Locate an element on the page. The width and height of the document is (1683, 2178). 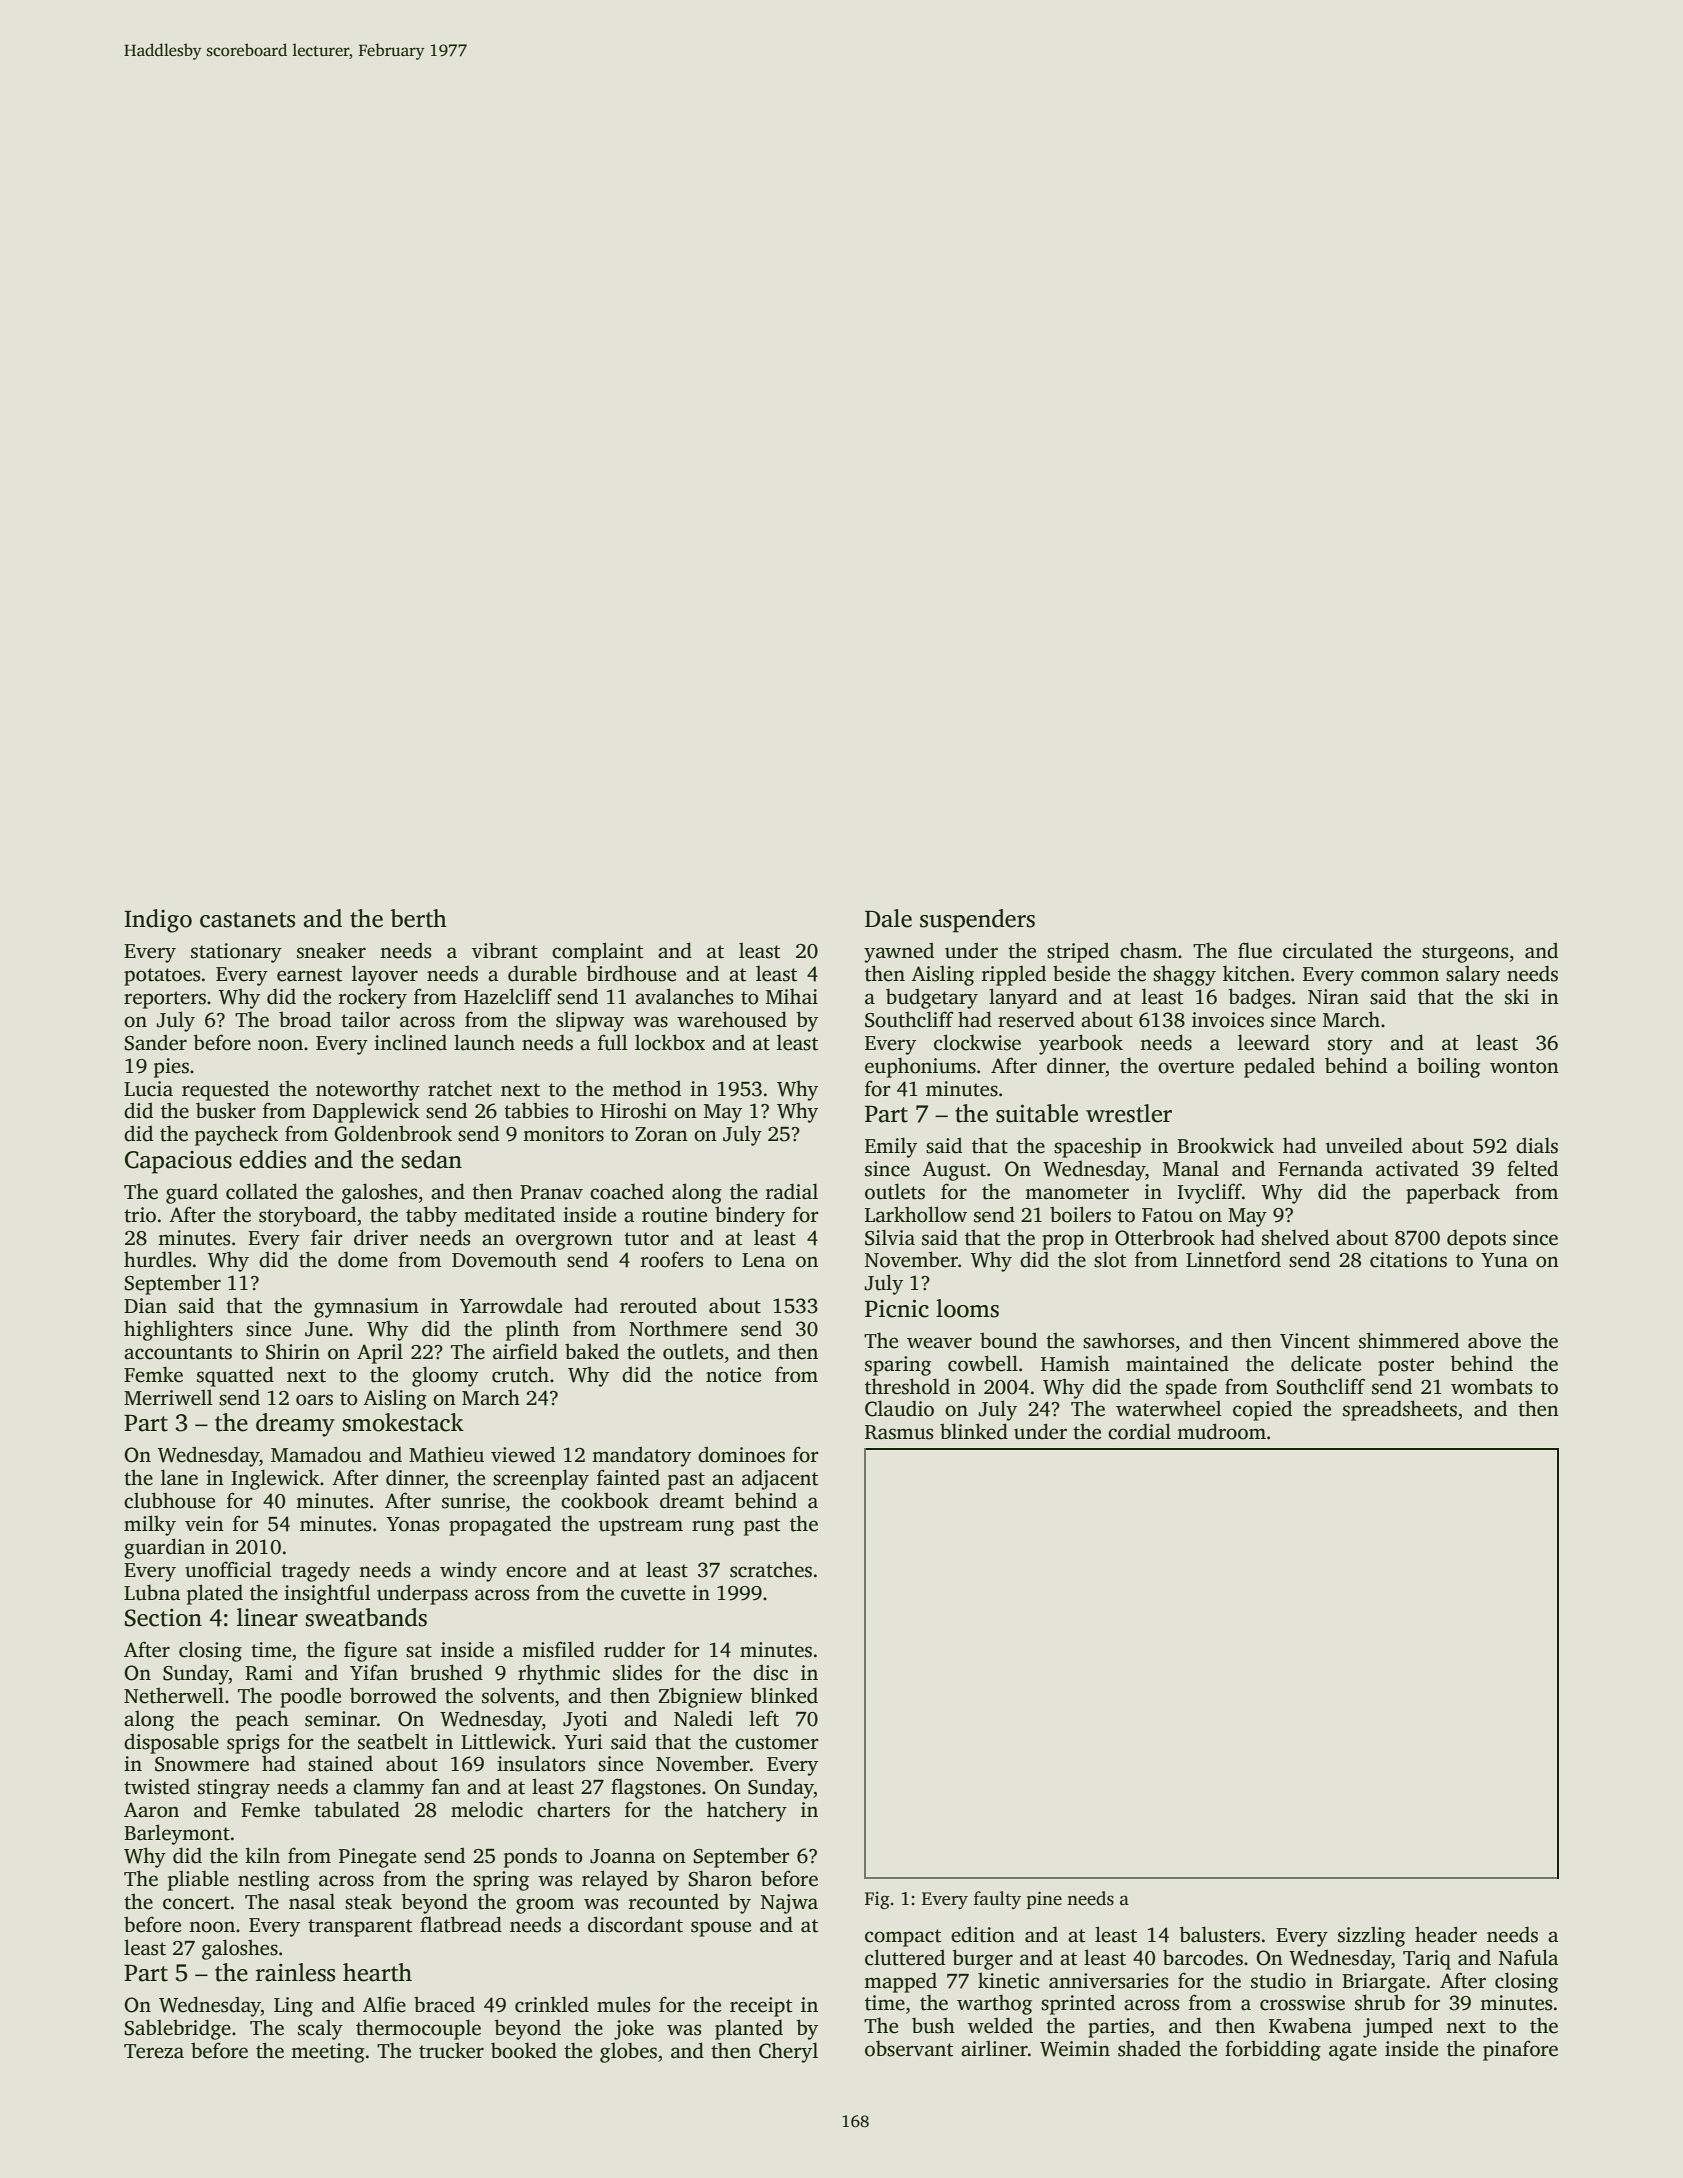
circulated is located at coordinates (1328, 950).
